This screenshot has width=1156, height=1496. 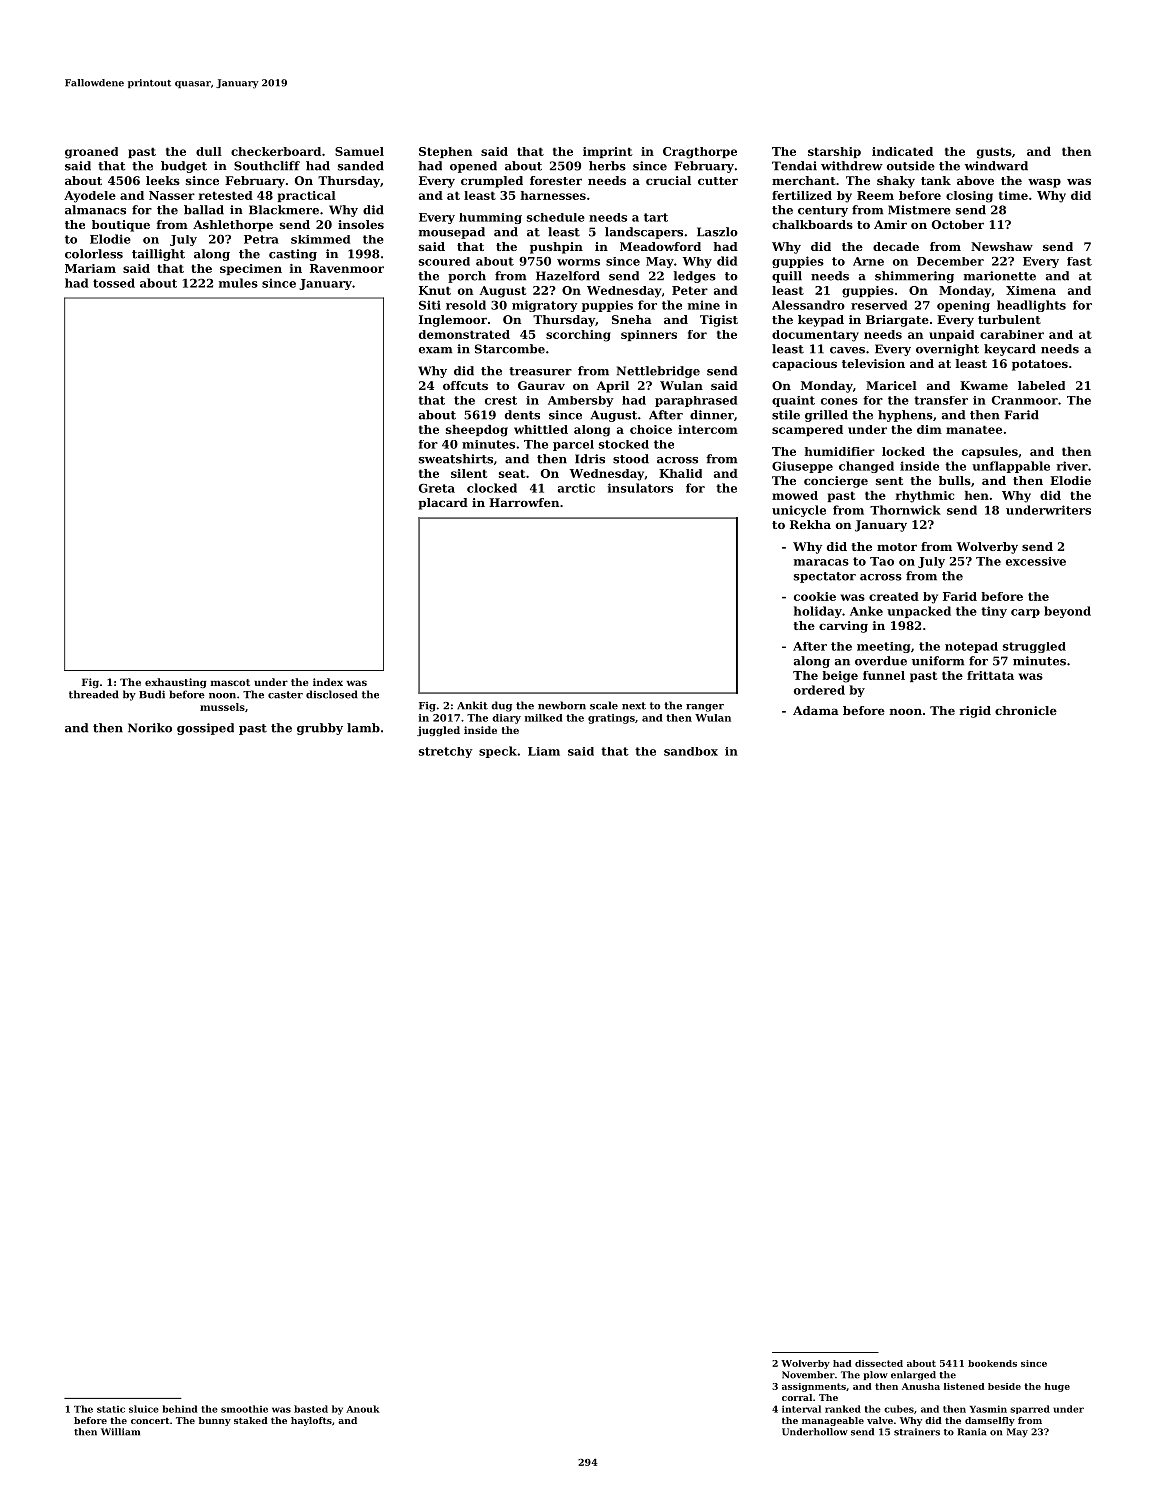 I want to click on chronicle, so click(x=1026, y=710).
